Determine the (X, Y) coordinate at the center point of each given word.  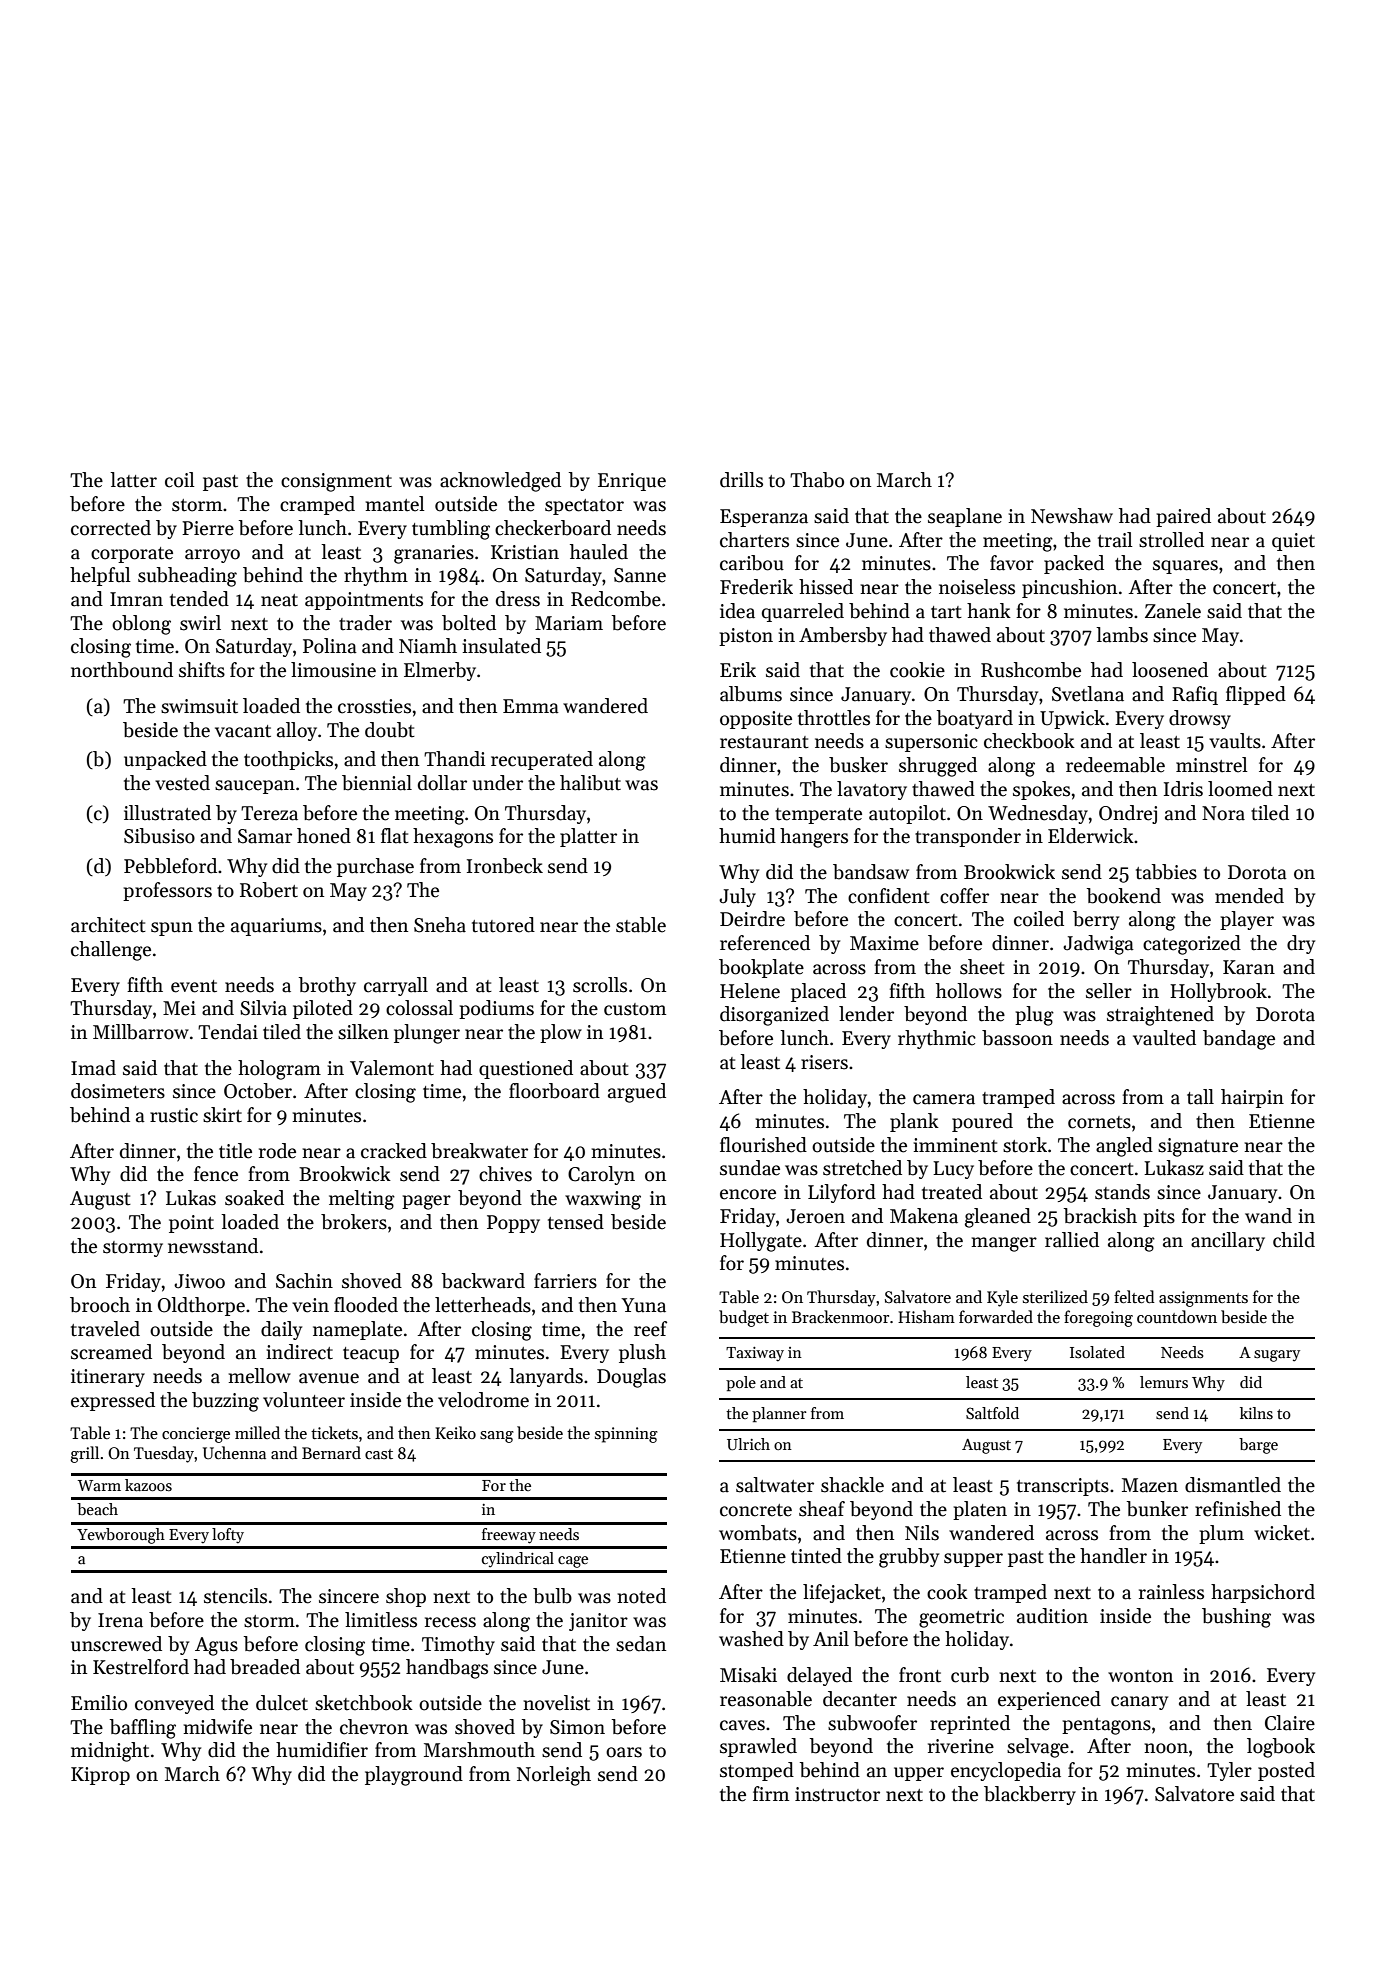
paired (1183, 517)
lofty (228, 1536)
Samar (265, 836)
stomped (757, 1771)
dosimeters (118, 1091)
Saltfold (992, 1413)
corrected (111, 528)
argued (637, 1093)
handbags (447, 1669)
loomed (1240, 789)
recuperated (542, 760)
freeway (509, 1536)
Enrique (632, 482)
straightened (1160, 1016)
